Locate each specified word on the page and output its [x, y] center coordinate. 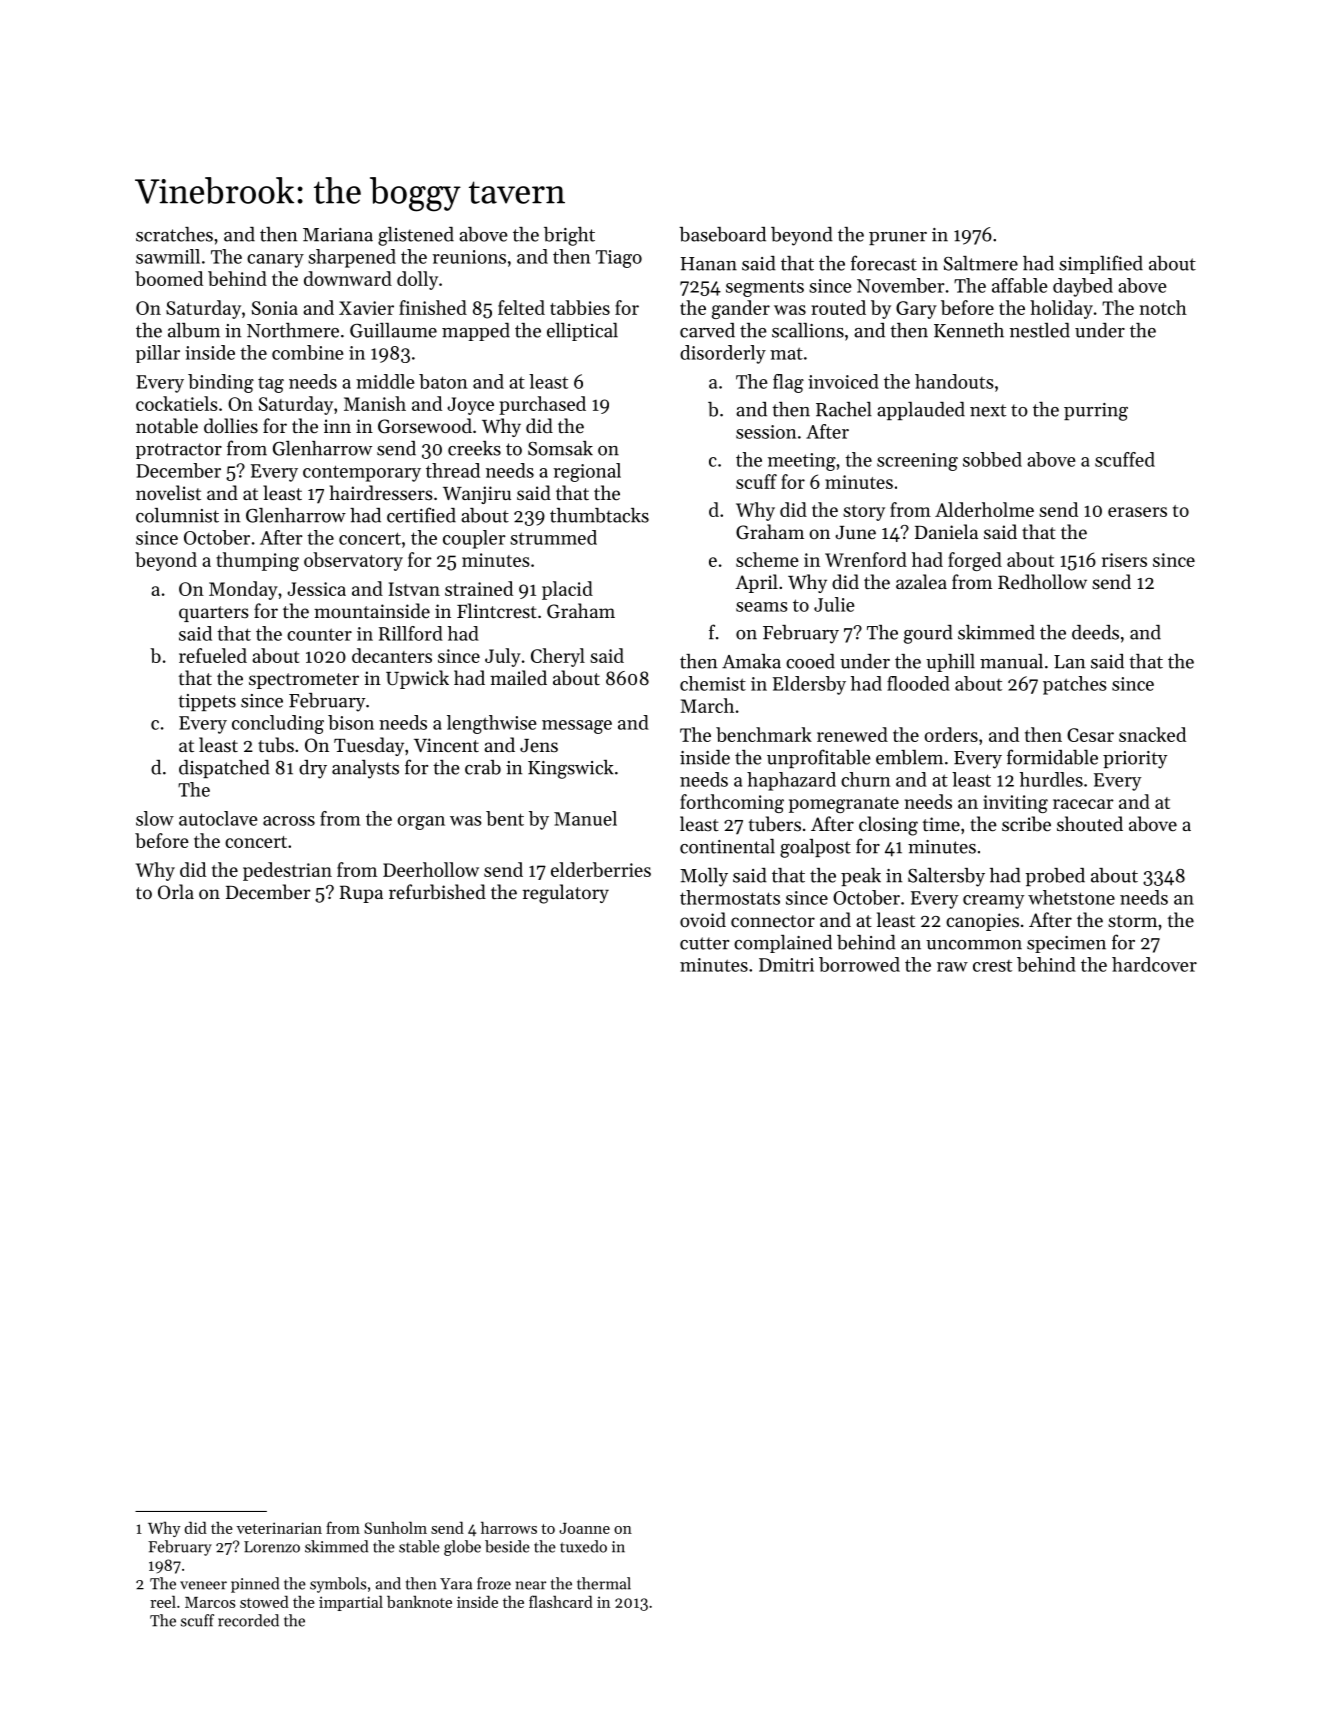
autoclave [218, 818]
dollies [231, 425]
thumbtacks [599, 515]
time [941, 824]
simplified [1101, 264]
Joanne [584, 1528]
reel [163, 1601]
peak [861, 877]
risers [1124, 560]
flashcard [561, 1601]
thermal [604, 1583]
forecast [884, 263]
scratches [174, 234]
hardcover [1154, 964]
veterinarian [279, 1528]
